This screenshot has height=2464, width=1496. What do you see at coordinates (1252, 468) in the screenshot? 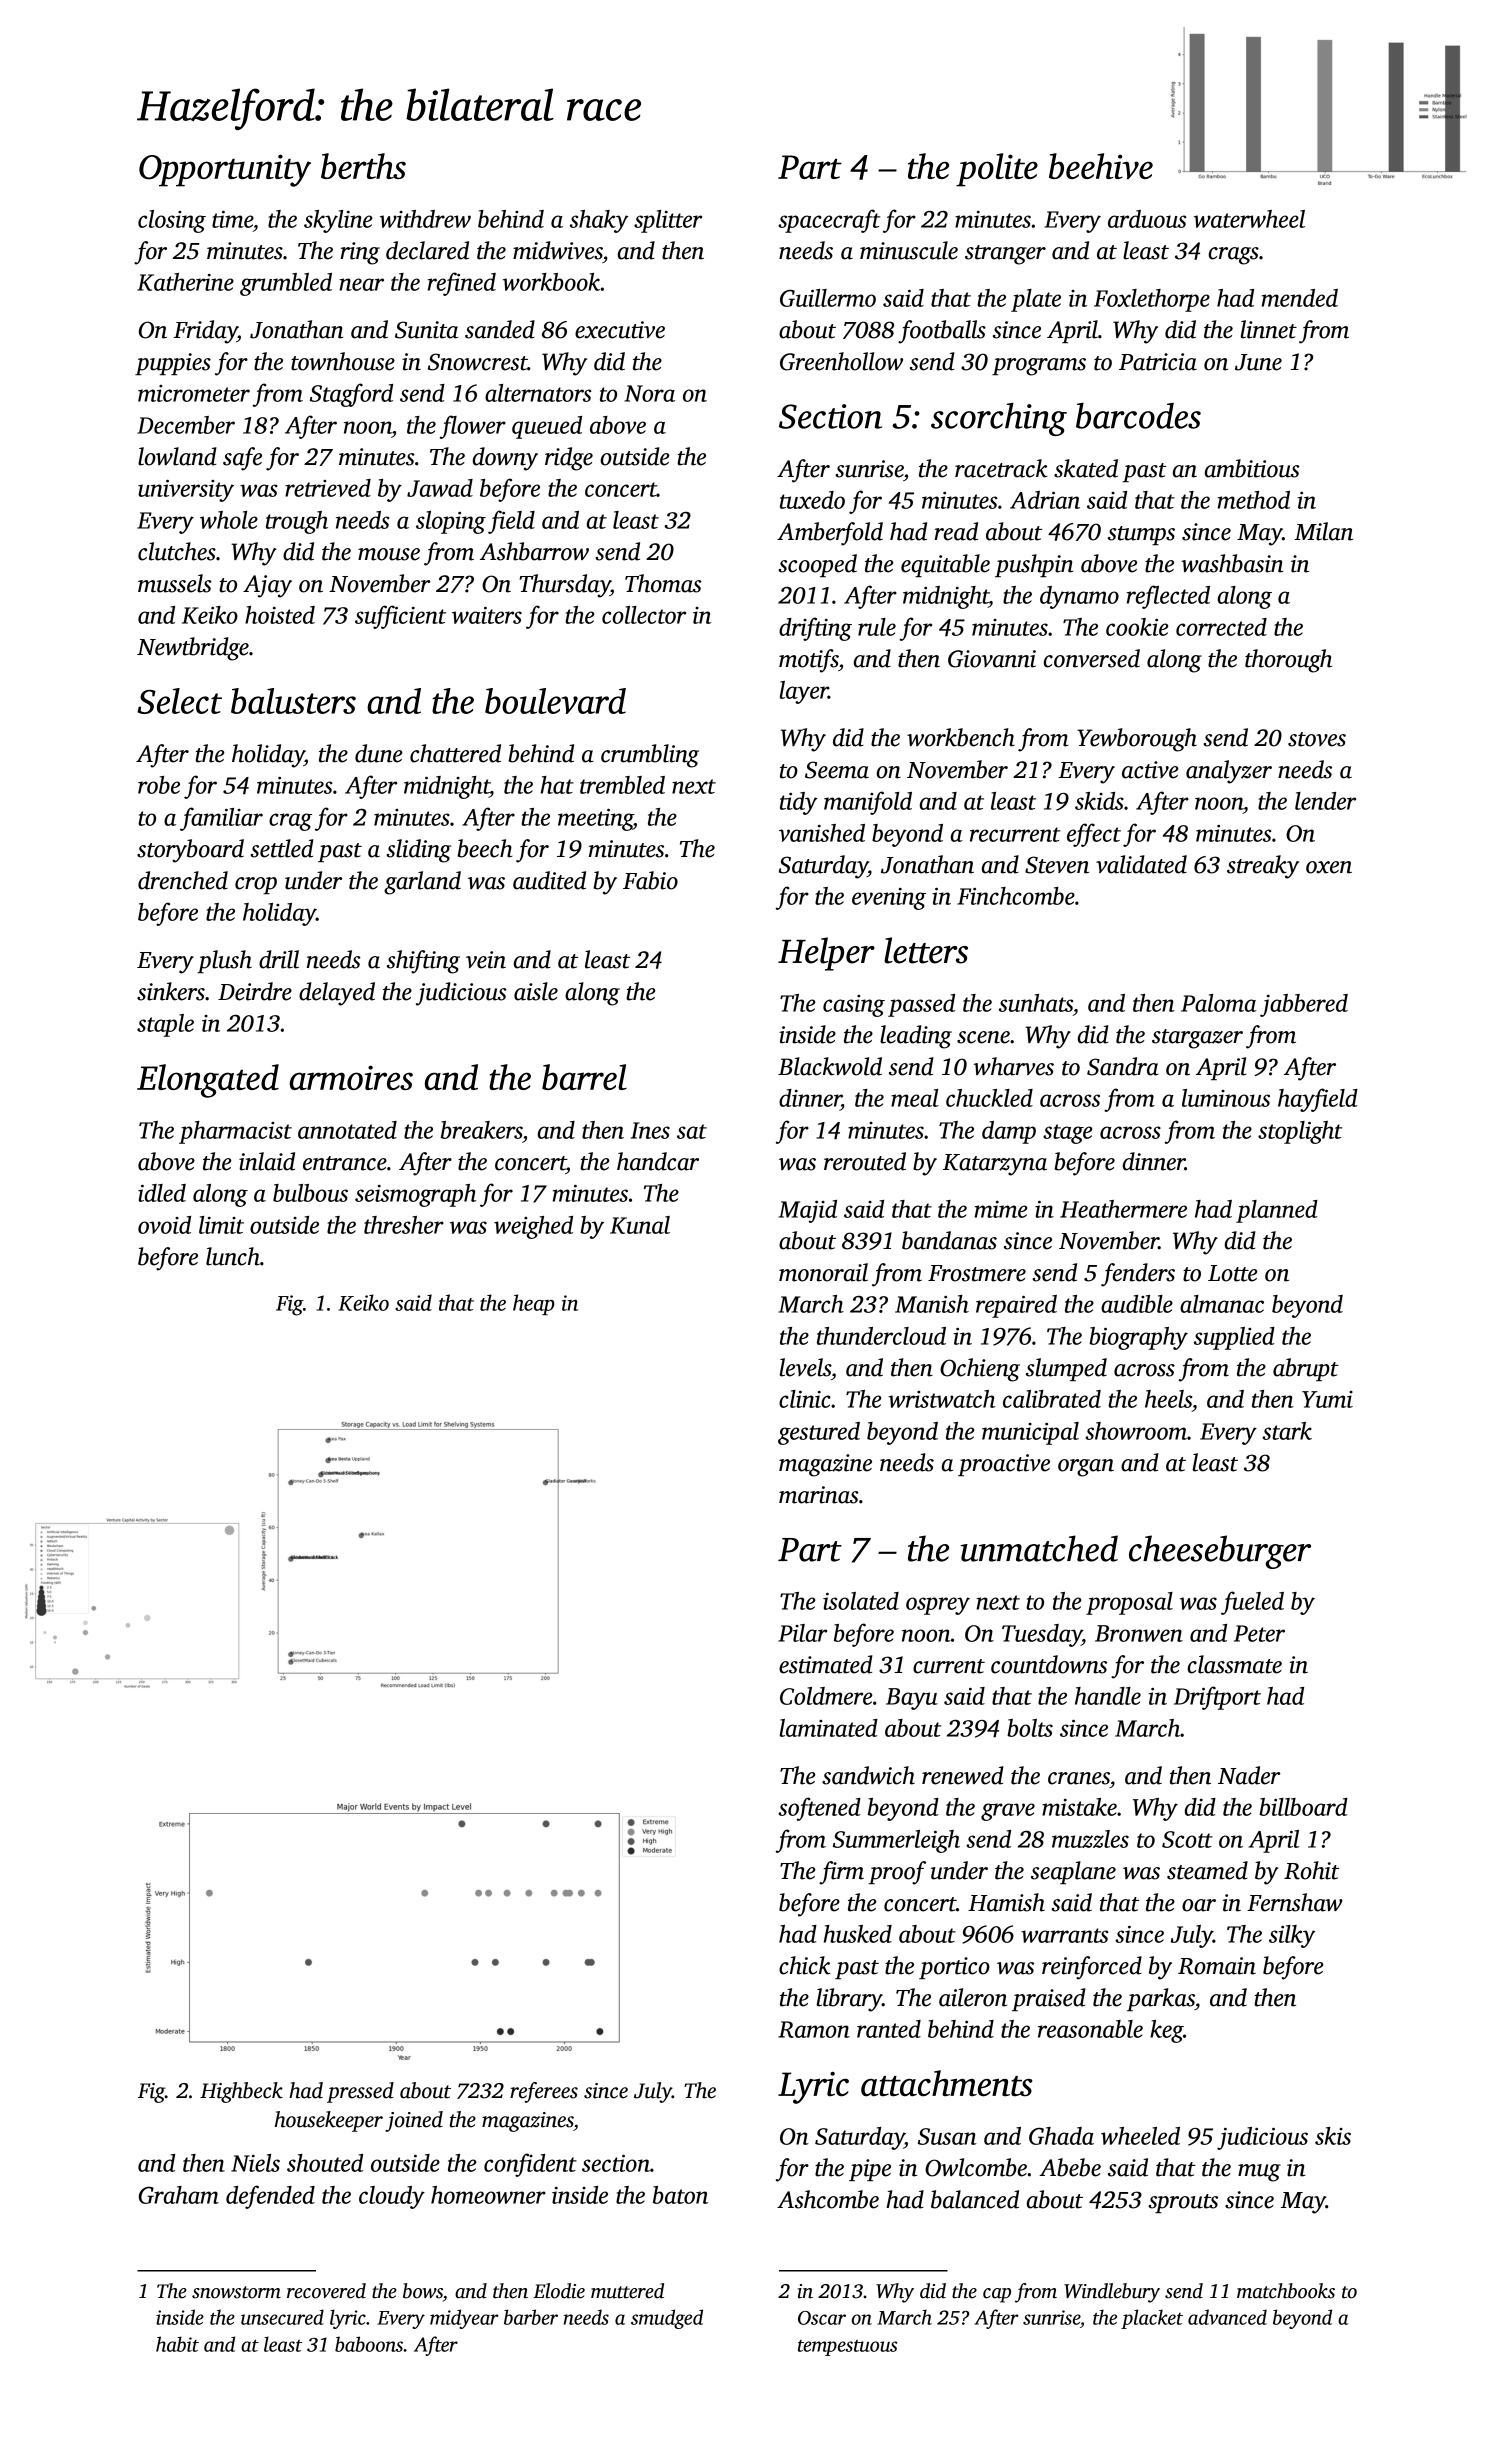
I see `ambitious` at bounding box center [1252, 468].
